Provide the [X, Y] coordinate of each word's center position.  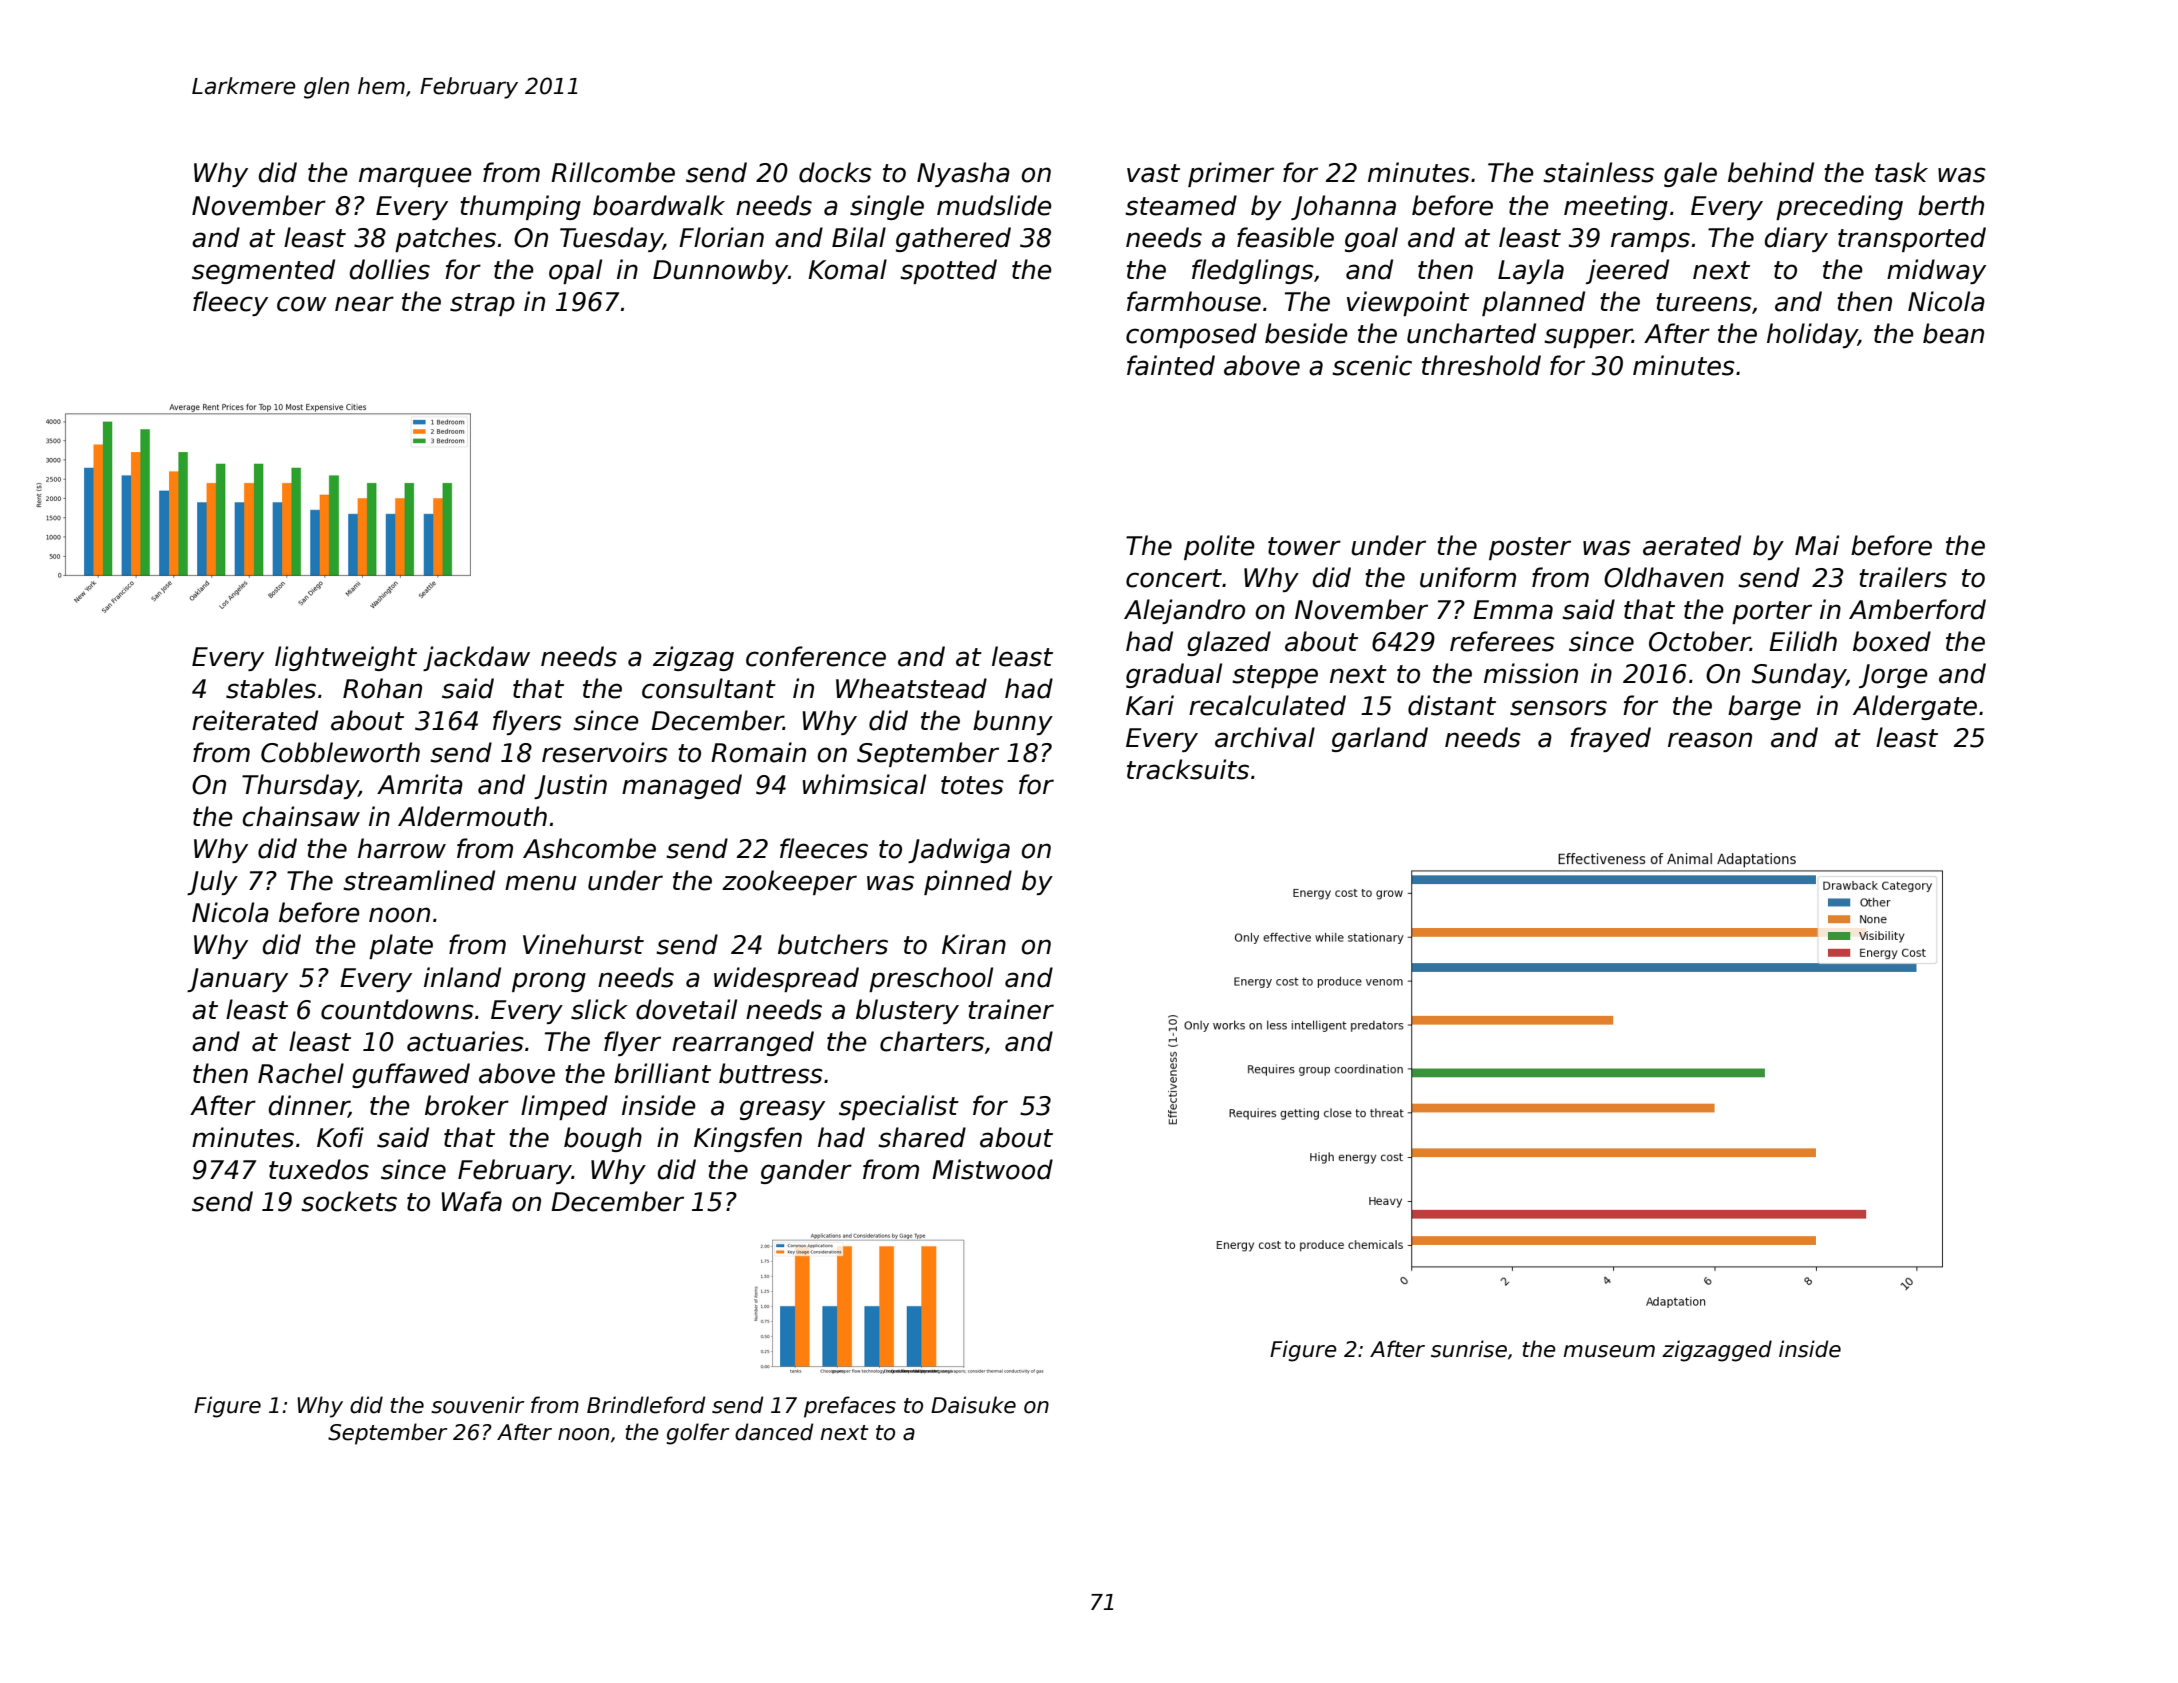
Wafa [472, 1201]
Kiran [974, 944]
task [1901, 172]
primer [1231, 174]
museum [1609, 1351]
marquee [415, 177]
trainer [1011, 1009]
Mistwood [992, 1169]
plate [401, 946]
